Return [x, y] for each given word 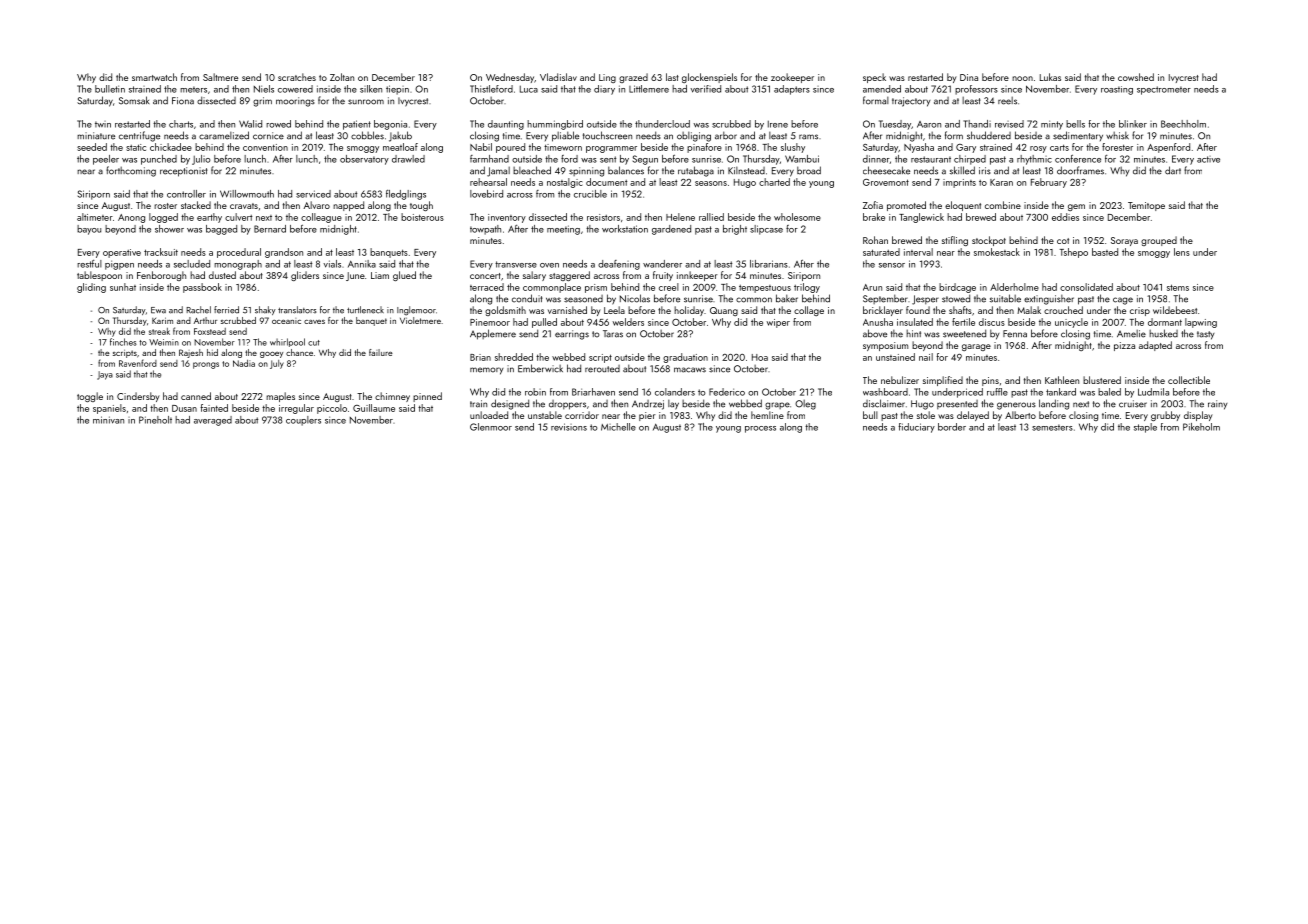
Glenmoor [491, 427]
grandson [284, 253]
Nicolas [635, 298]
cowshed [1136, 77]
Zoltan [342, 77]
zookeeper [792, 78]
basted [1105, 252]
